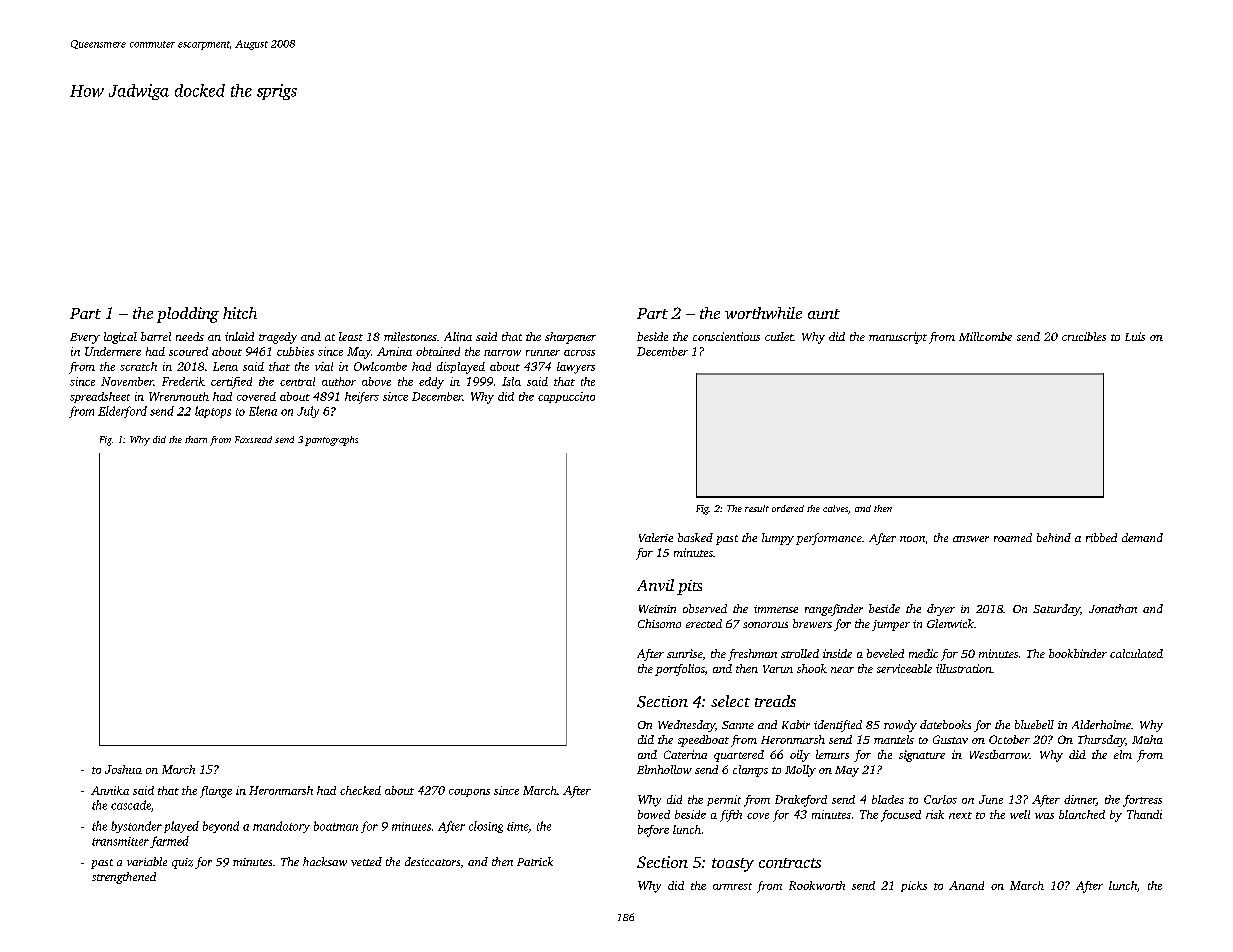 This screenshot has width=1233, height=952. Describe the element at coordinates (458, 336) in the screenshot. I see `Alina` at that location.
